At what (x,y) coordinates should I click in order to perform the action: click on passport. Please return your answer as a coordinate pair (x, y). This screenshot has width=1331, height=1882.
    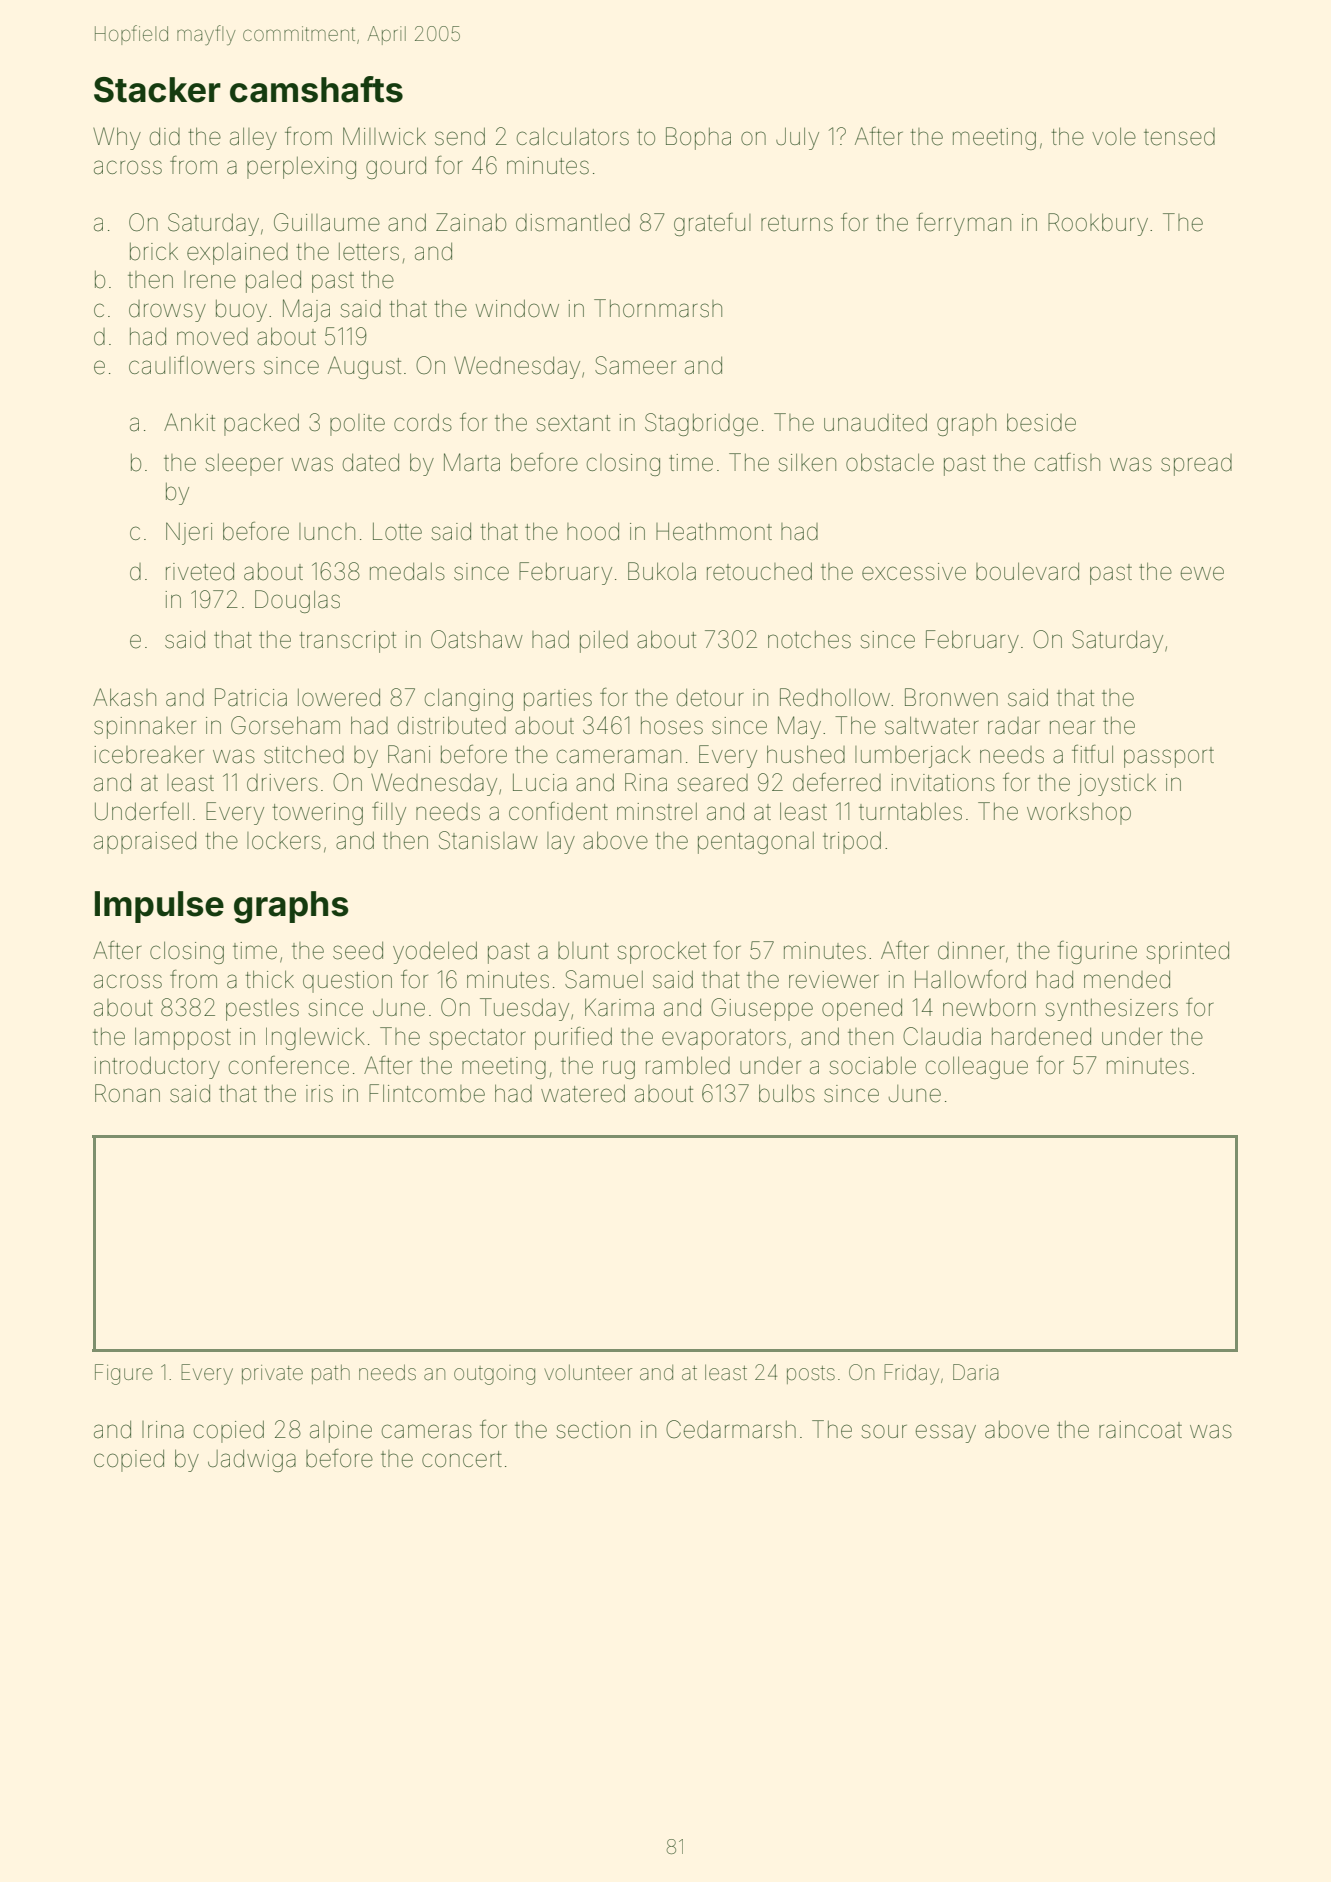
    Looking at the image, I should click on (1169, 757).
